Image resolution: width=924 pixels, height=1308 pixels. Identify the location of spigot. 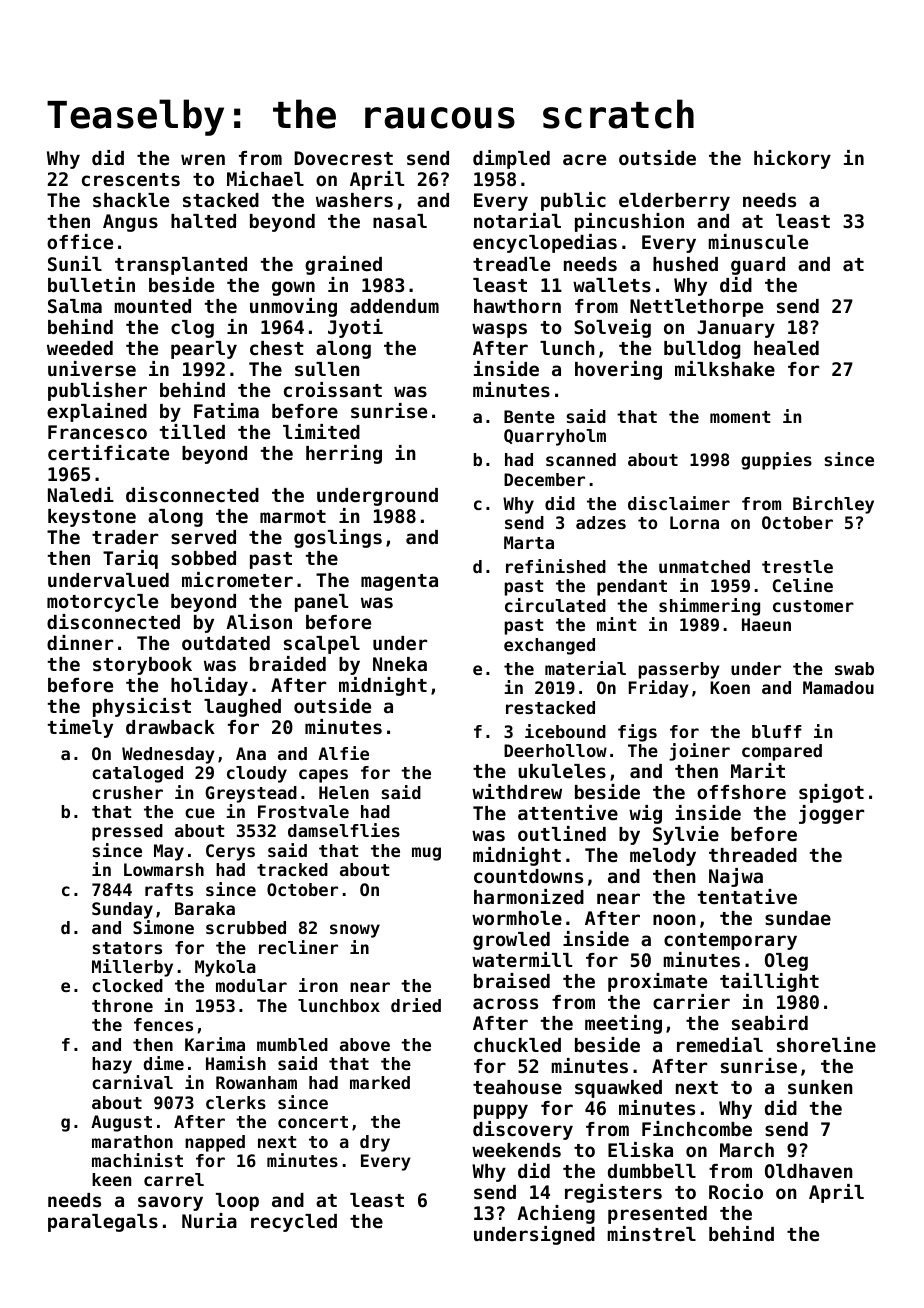
(831, 793).
